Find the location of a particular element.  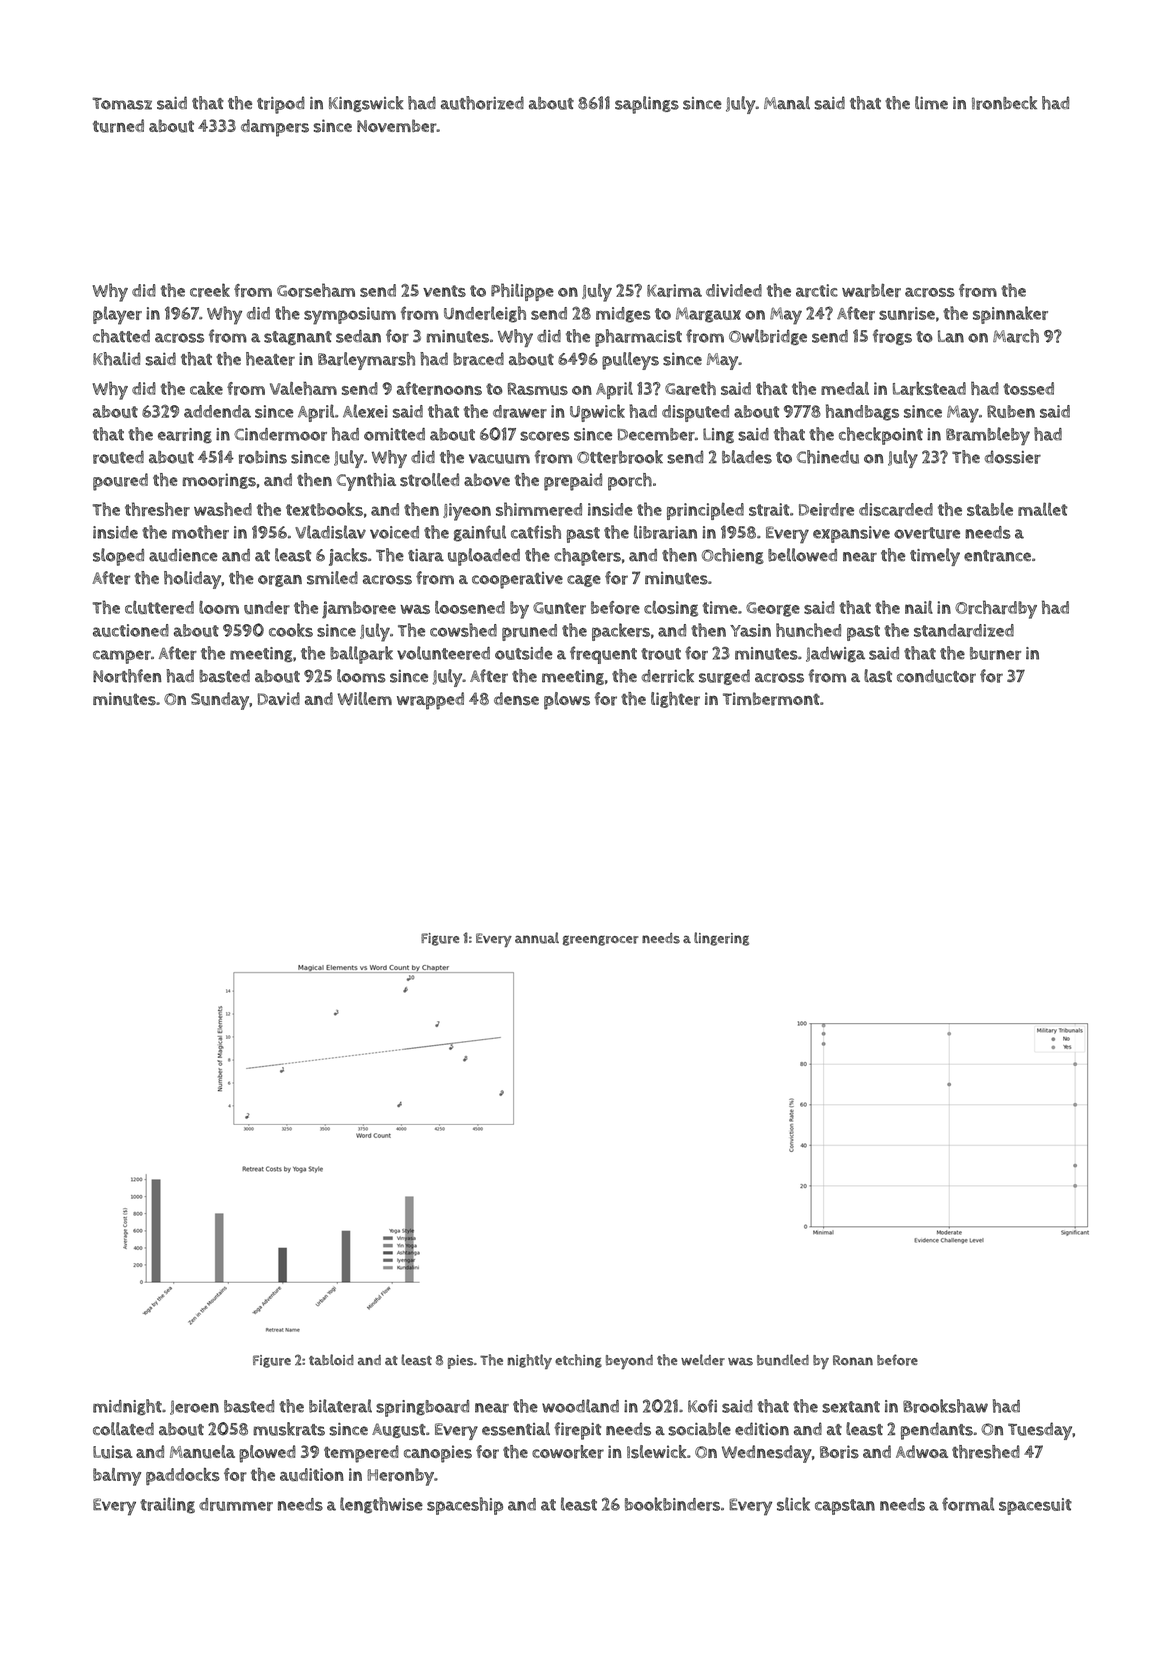

annual is located at coordinates (537, 938).
